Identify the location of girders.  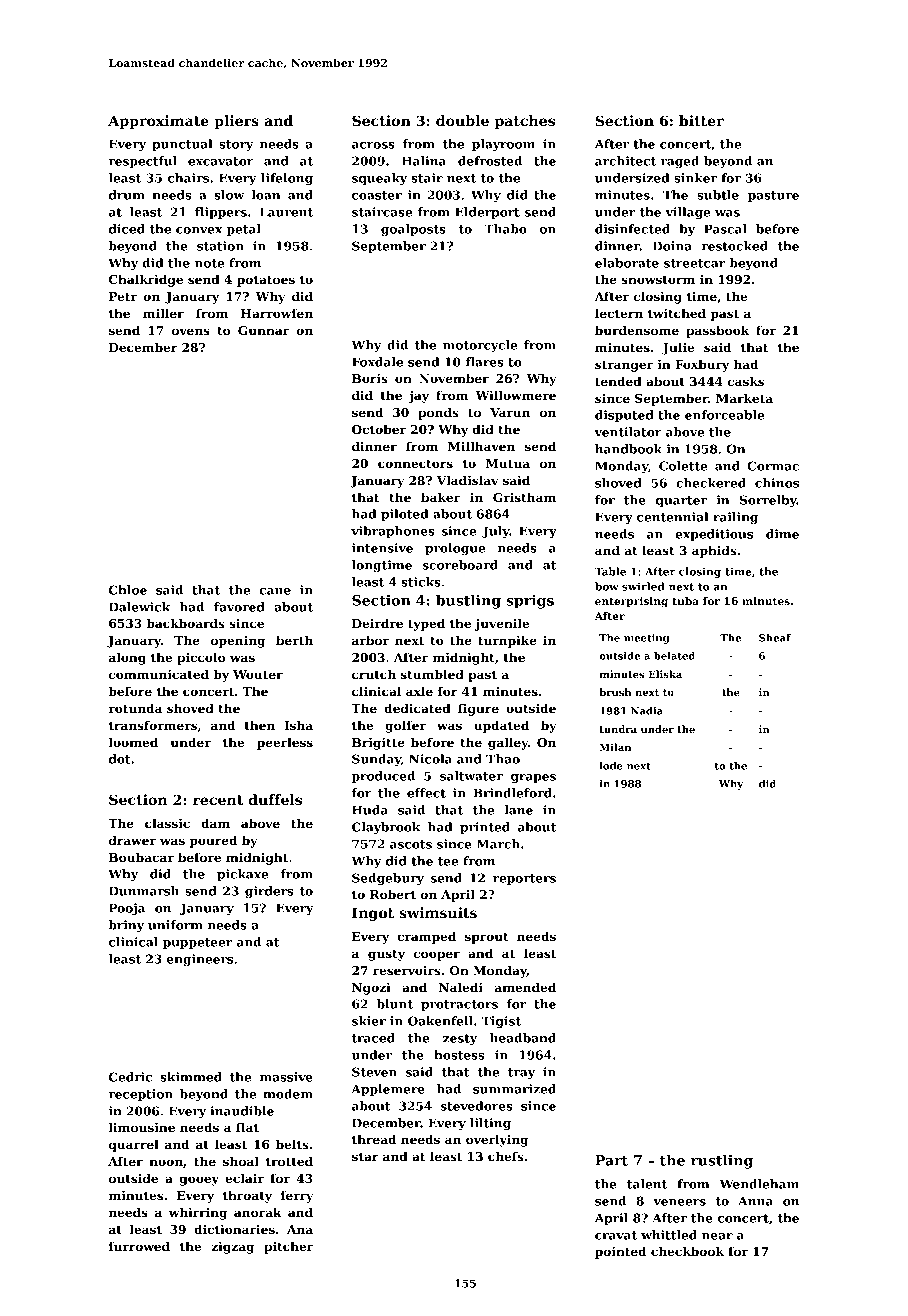
(269, 892).
